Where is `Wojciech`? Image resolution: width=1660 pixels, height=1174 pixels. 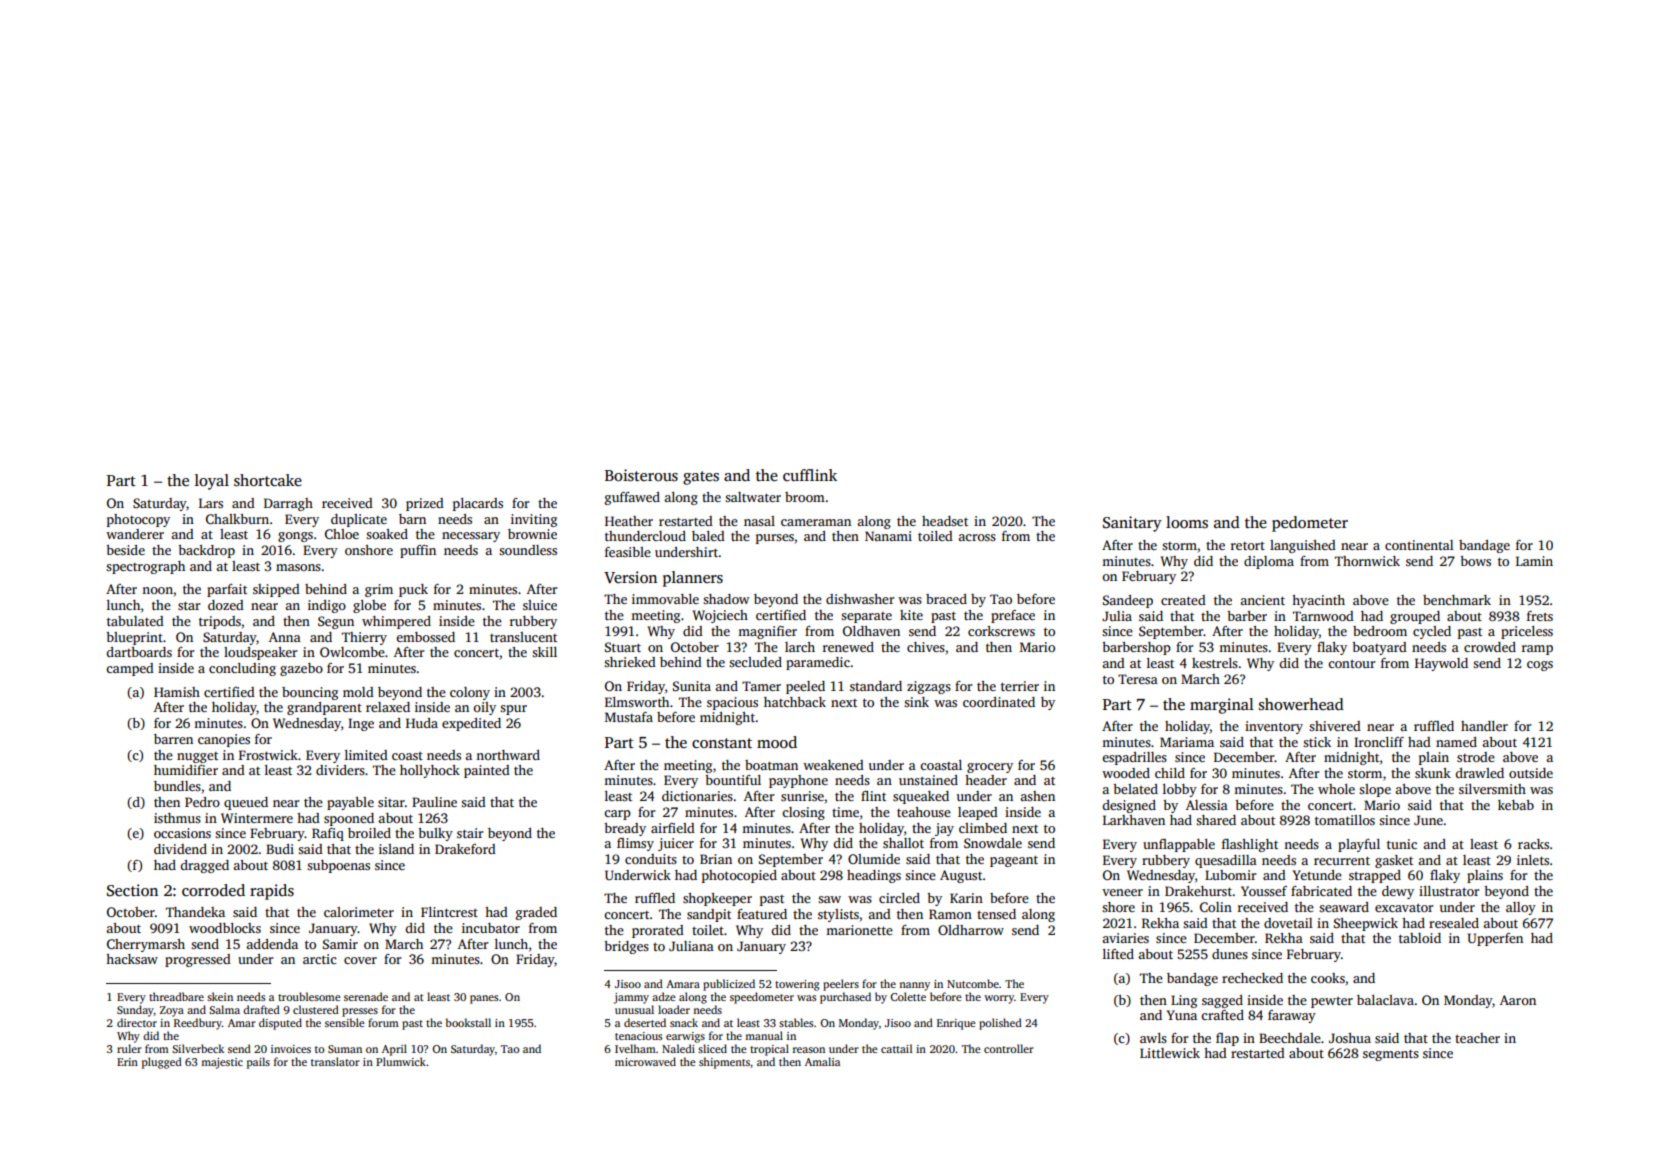
Wojciech is located at coordinates (720, 616).
